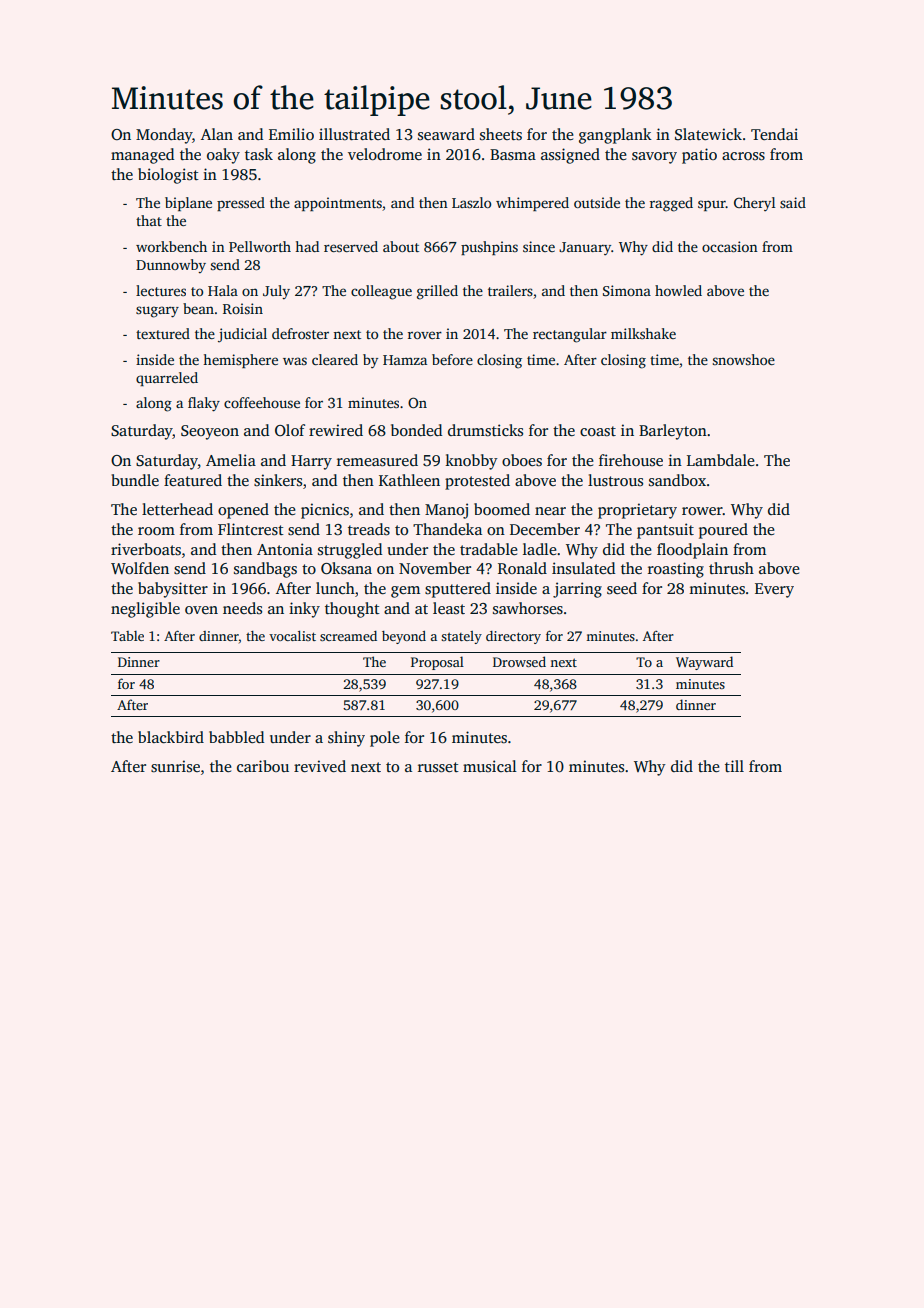  Describe the element at coordinates (265, 570) in the screenshot. I see `sandbags` at that location.
